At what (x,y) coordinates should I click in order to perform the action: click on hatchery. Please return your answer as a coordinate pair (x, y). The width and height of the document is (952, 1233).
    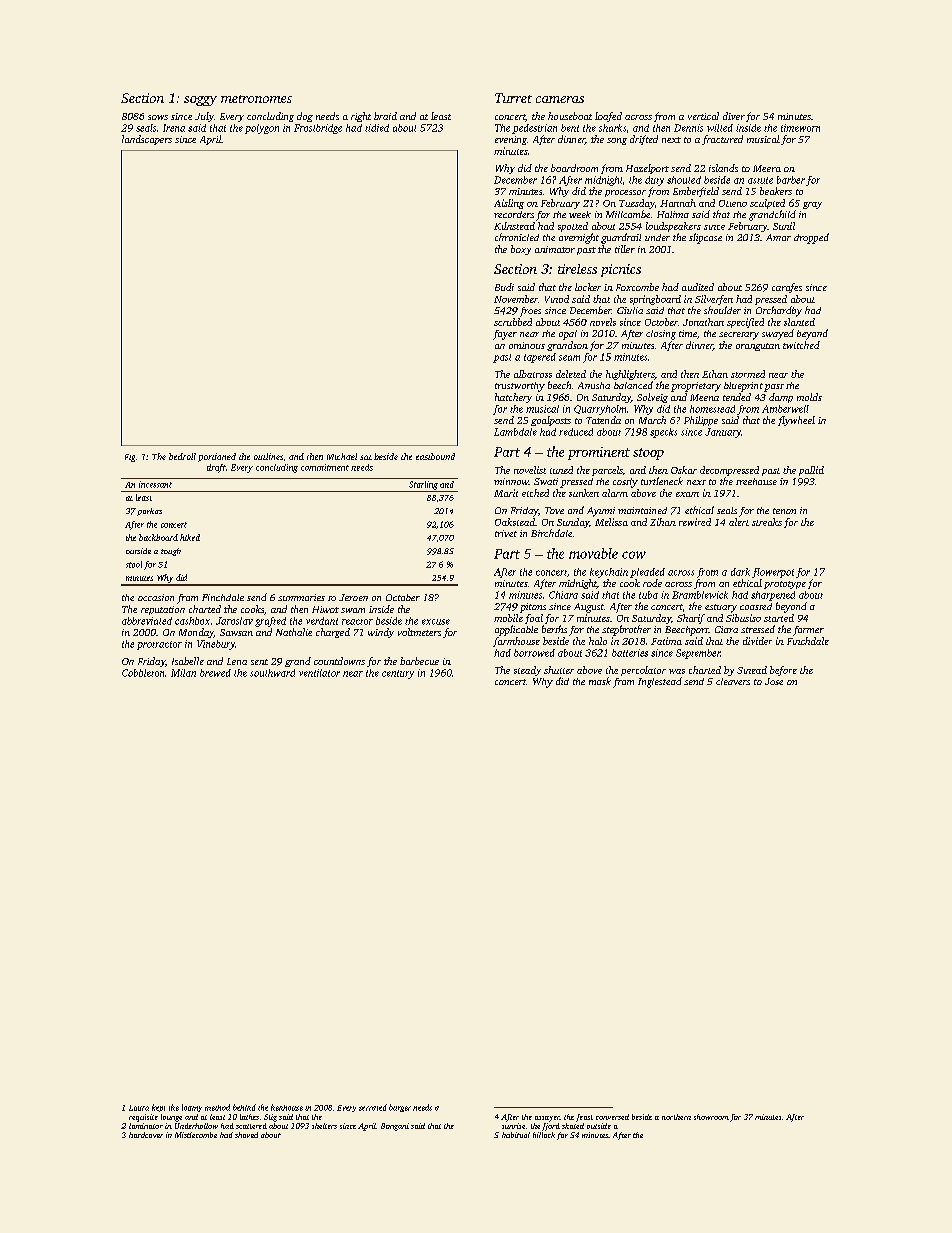
    Looking at the image, I should click on (513, 398).
